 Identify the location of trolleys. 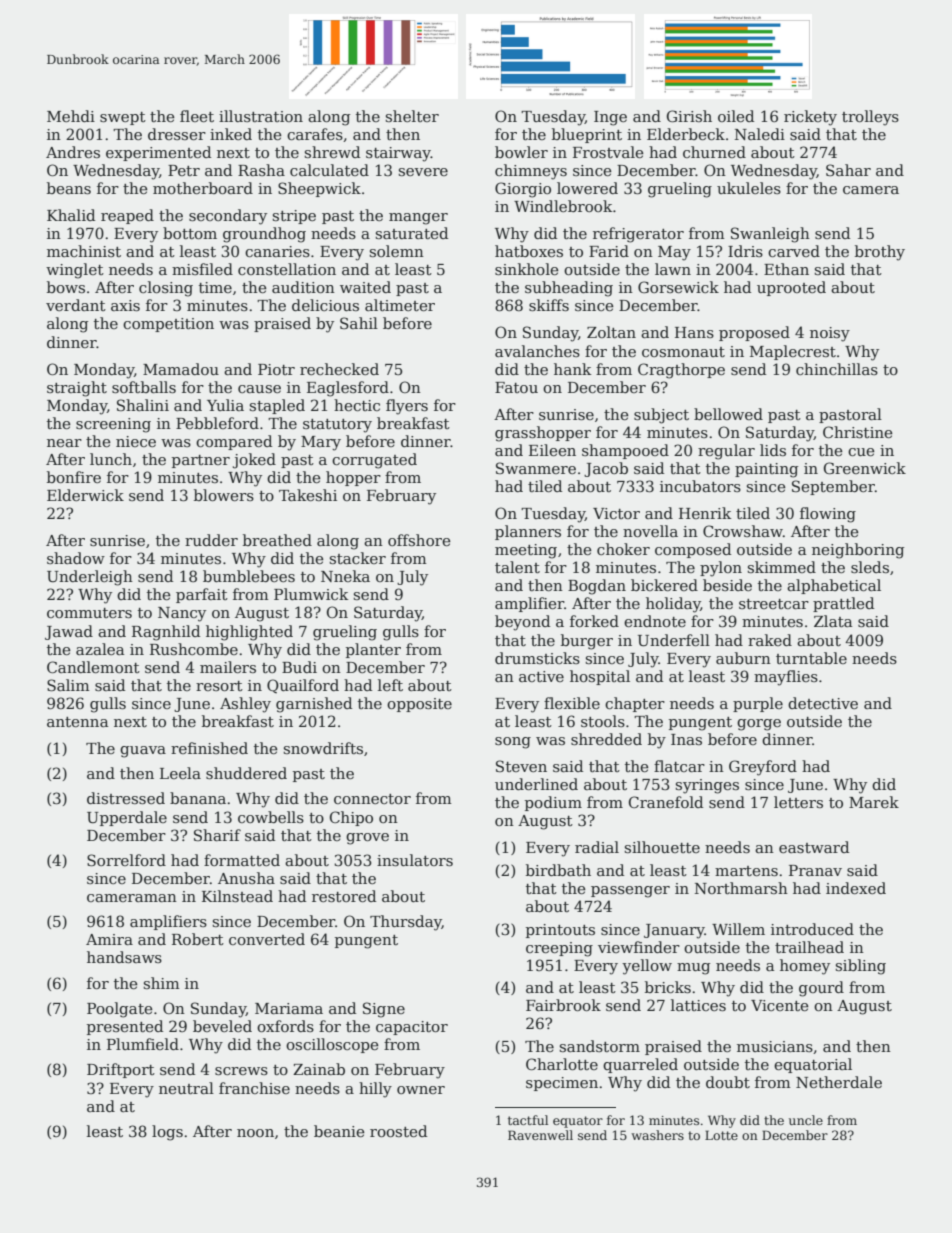
(870, 118).
